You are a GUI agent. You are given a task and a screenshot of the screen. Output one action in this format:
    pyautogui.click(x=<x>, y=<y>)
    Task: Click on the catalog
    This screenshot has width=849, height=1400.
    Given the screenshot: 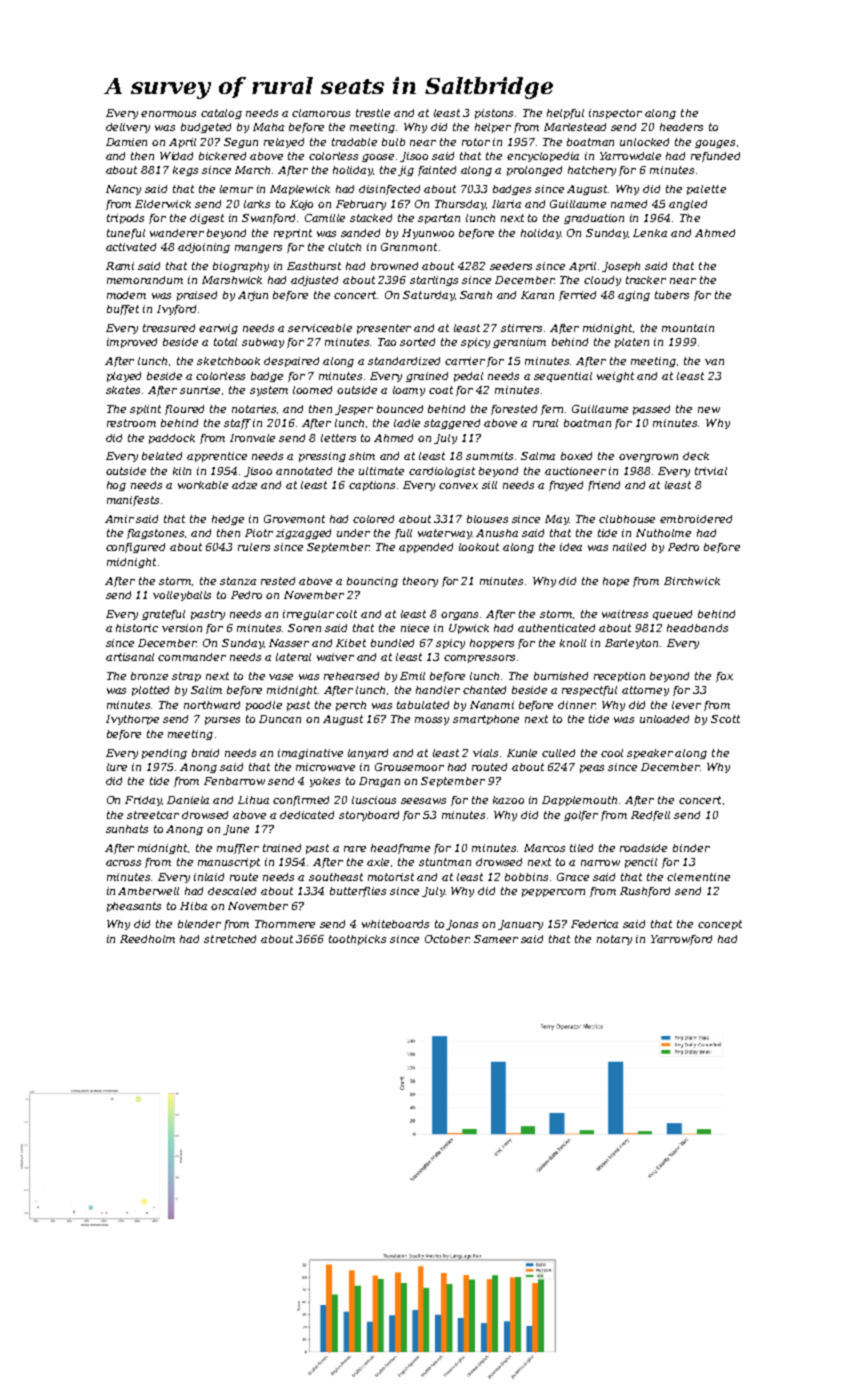 What is the action you would take?
    pyautogui.click(x=221, y=114)
